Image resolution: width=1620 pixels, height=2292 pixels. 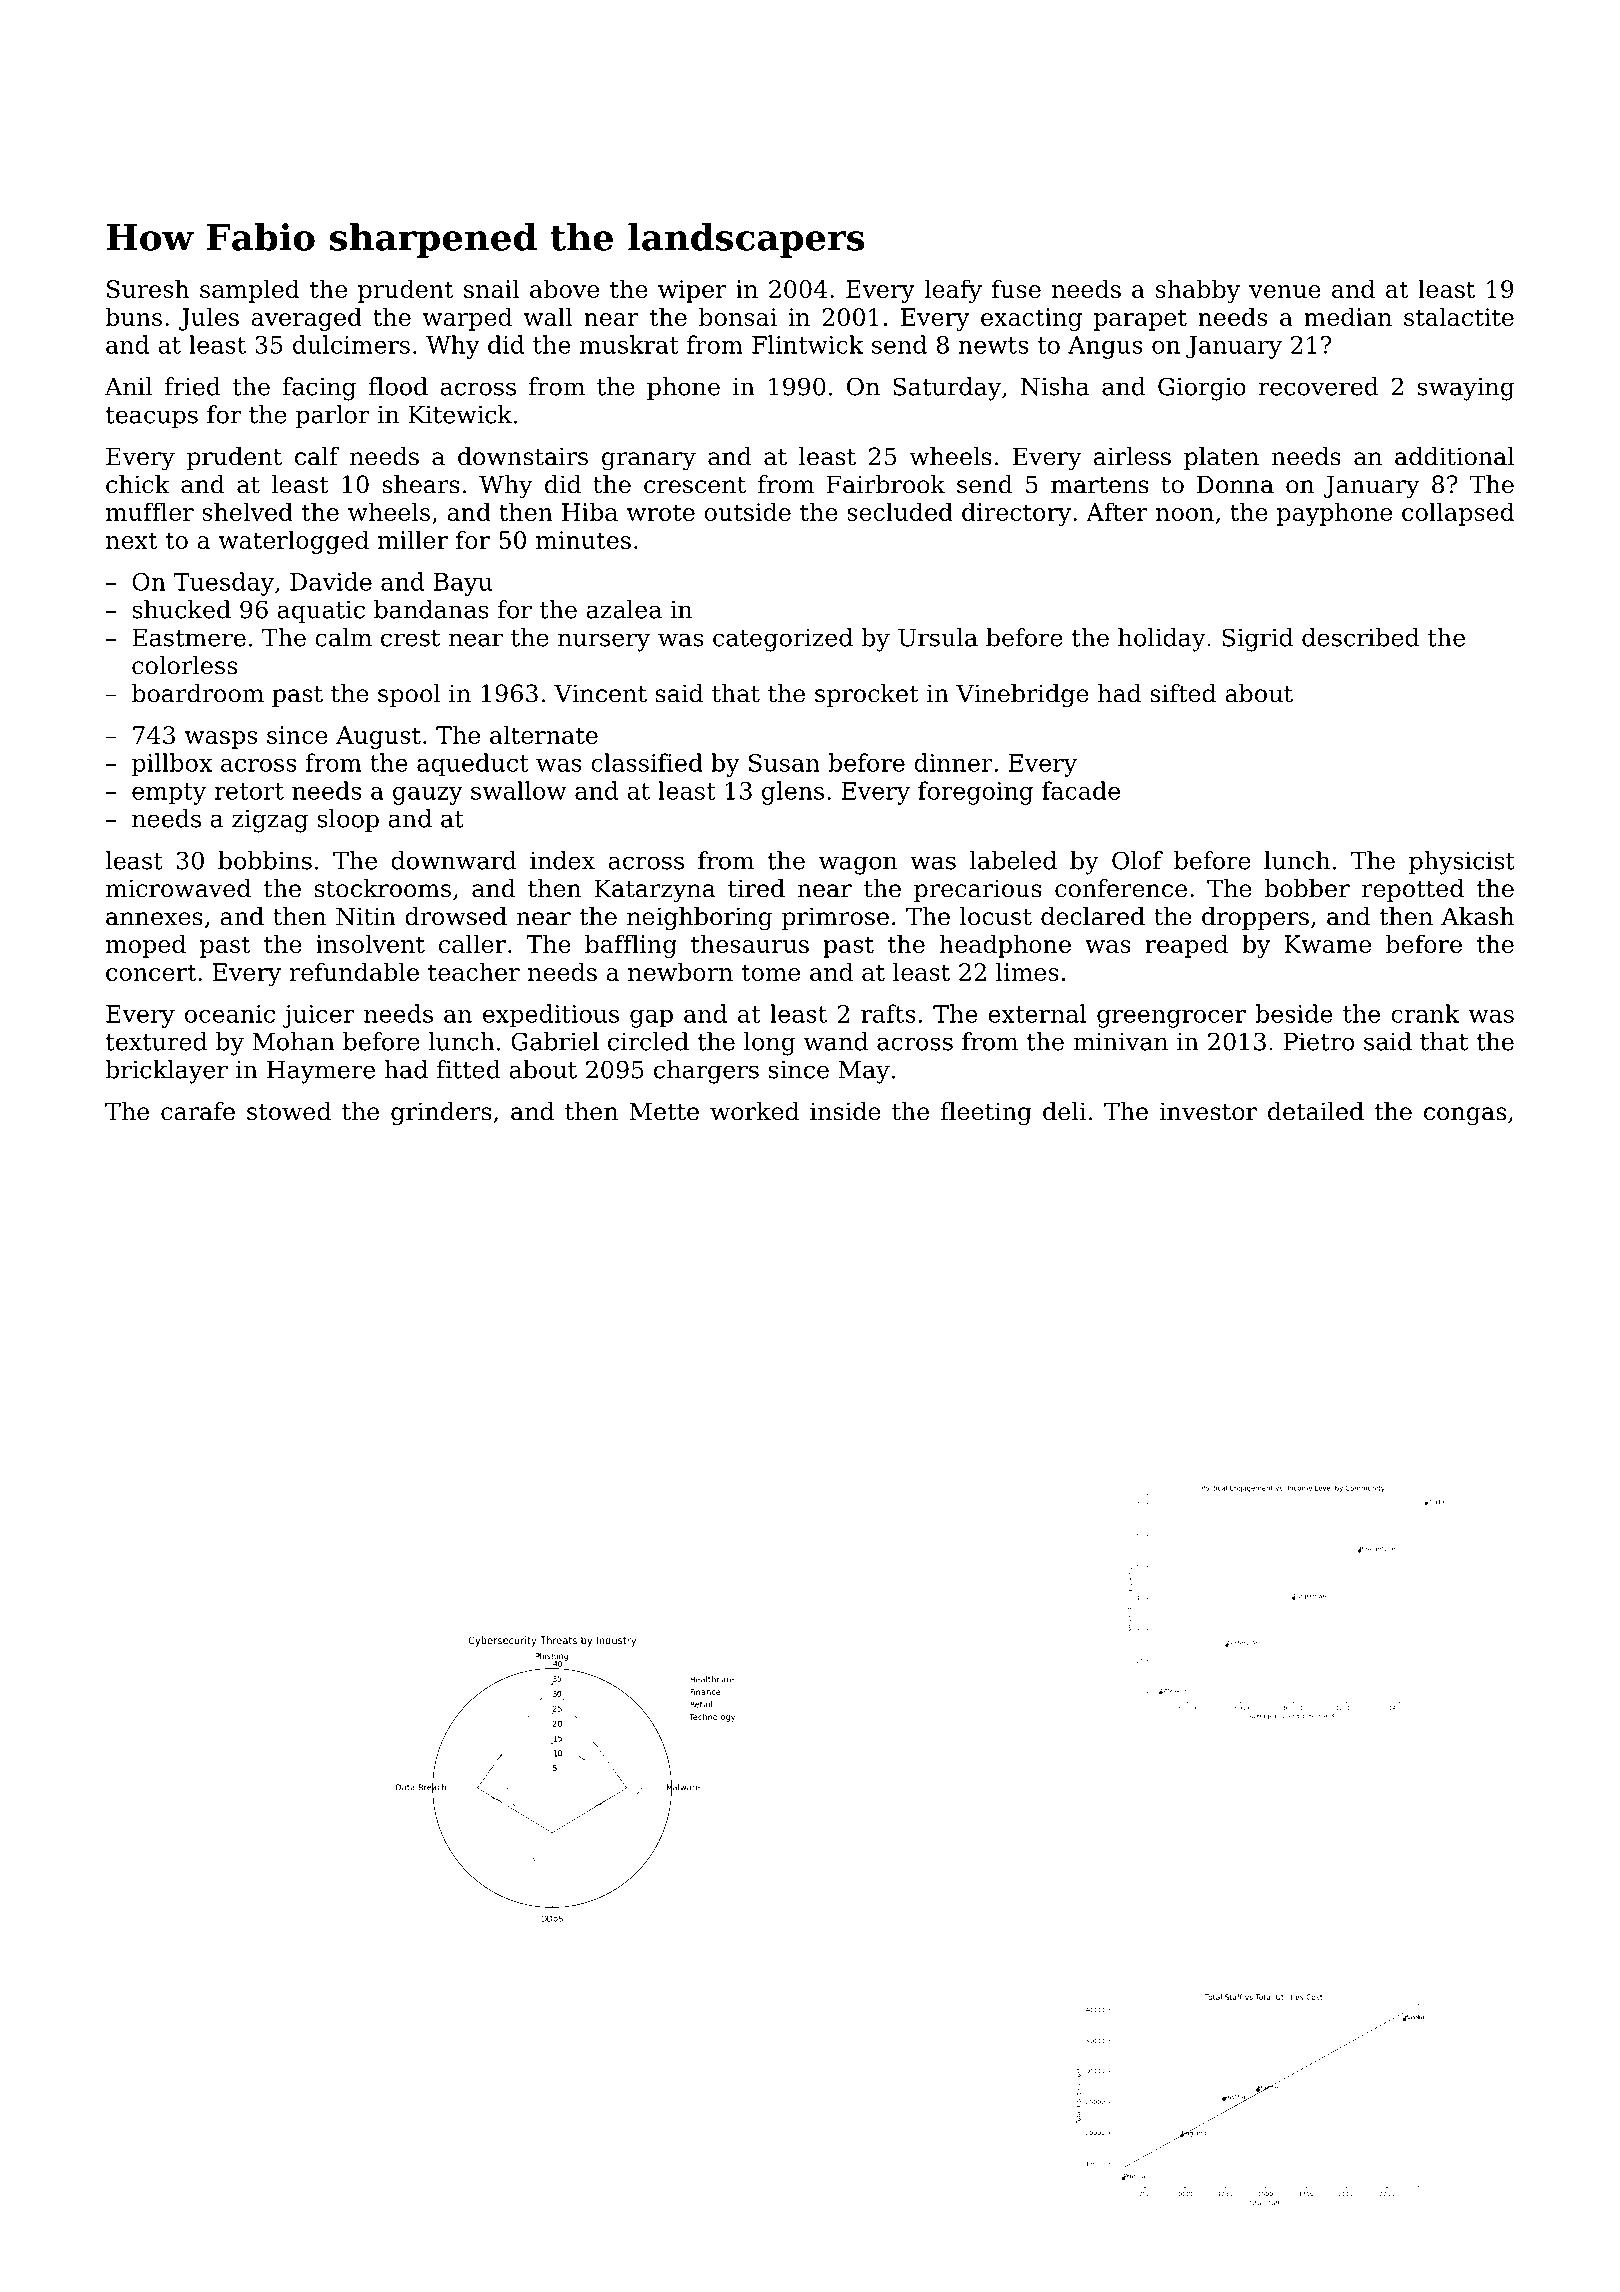 What do you see at coordinates (986, 1114) in the screenshot?
I see `fleeting` at bounding box center [986, 1114].
